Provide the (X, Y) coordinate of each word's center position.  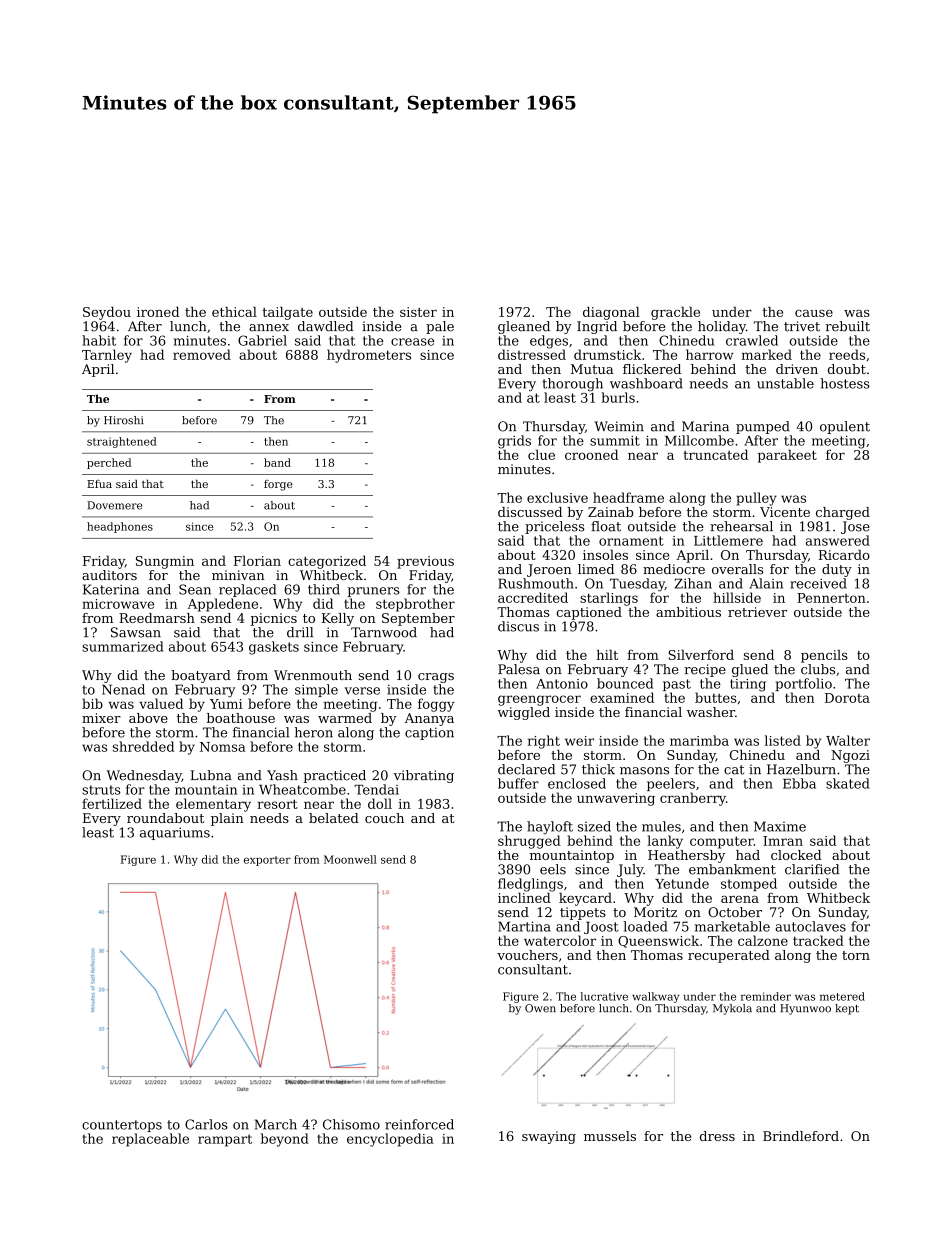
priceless (555, 527)
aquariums (175, 833)
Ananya (429, 719)
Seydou (107, 313)
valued (161, 703)
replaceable (150, 1140)
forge (278, 485)
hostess (845, 383)
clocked (796, 855)
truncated (715, 454)
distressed (532, 354)
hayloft (550, 827)
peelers (671, 784)
